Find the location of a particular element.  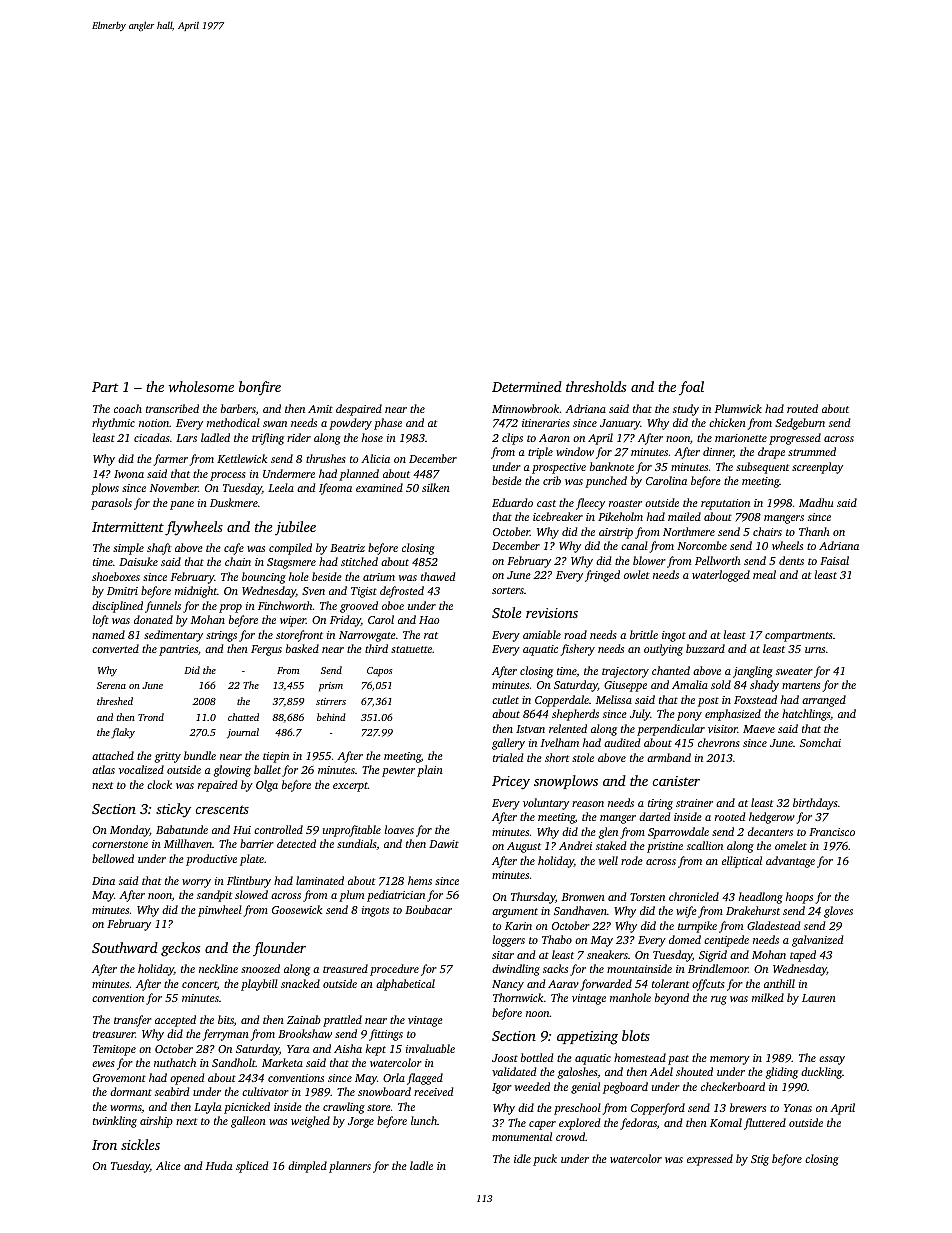

sitar is located at coordinates (503, 955).
